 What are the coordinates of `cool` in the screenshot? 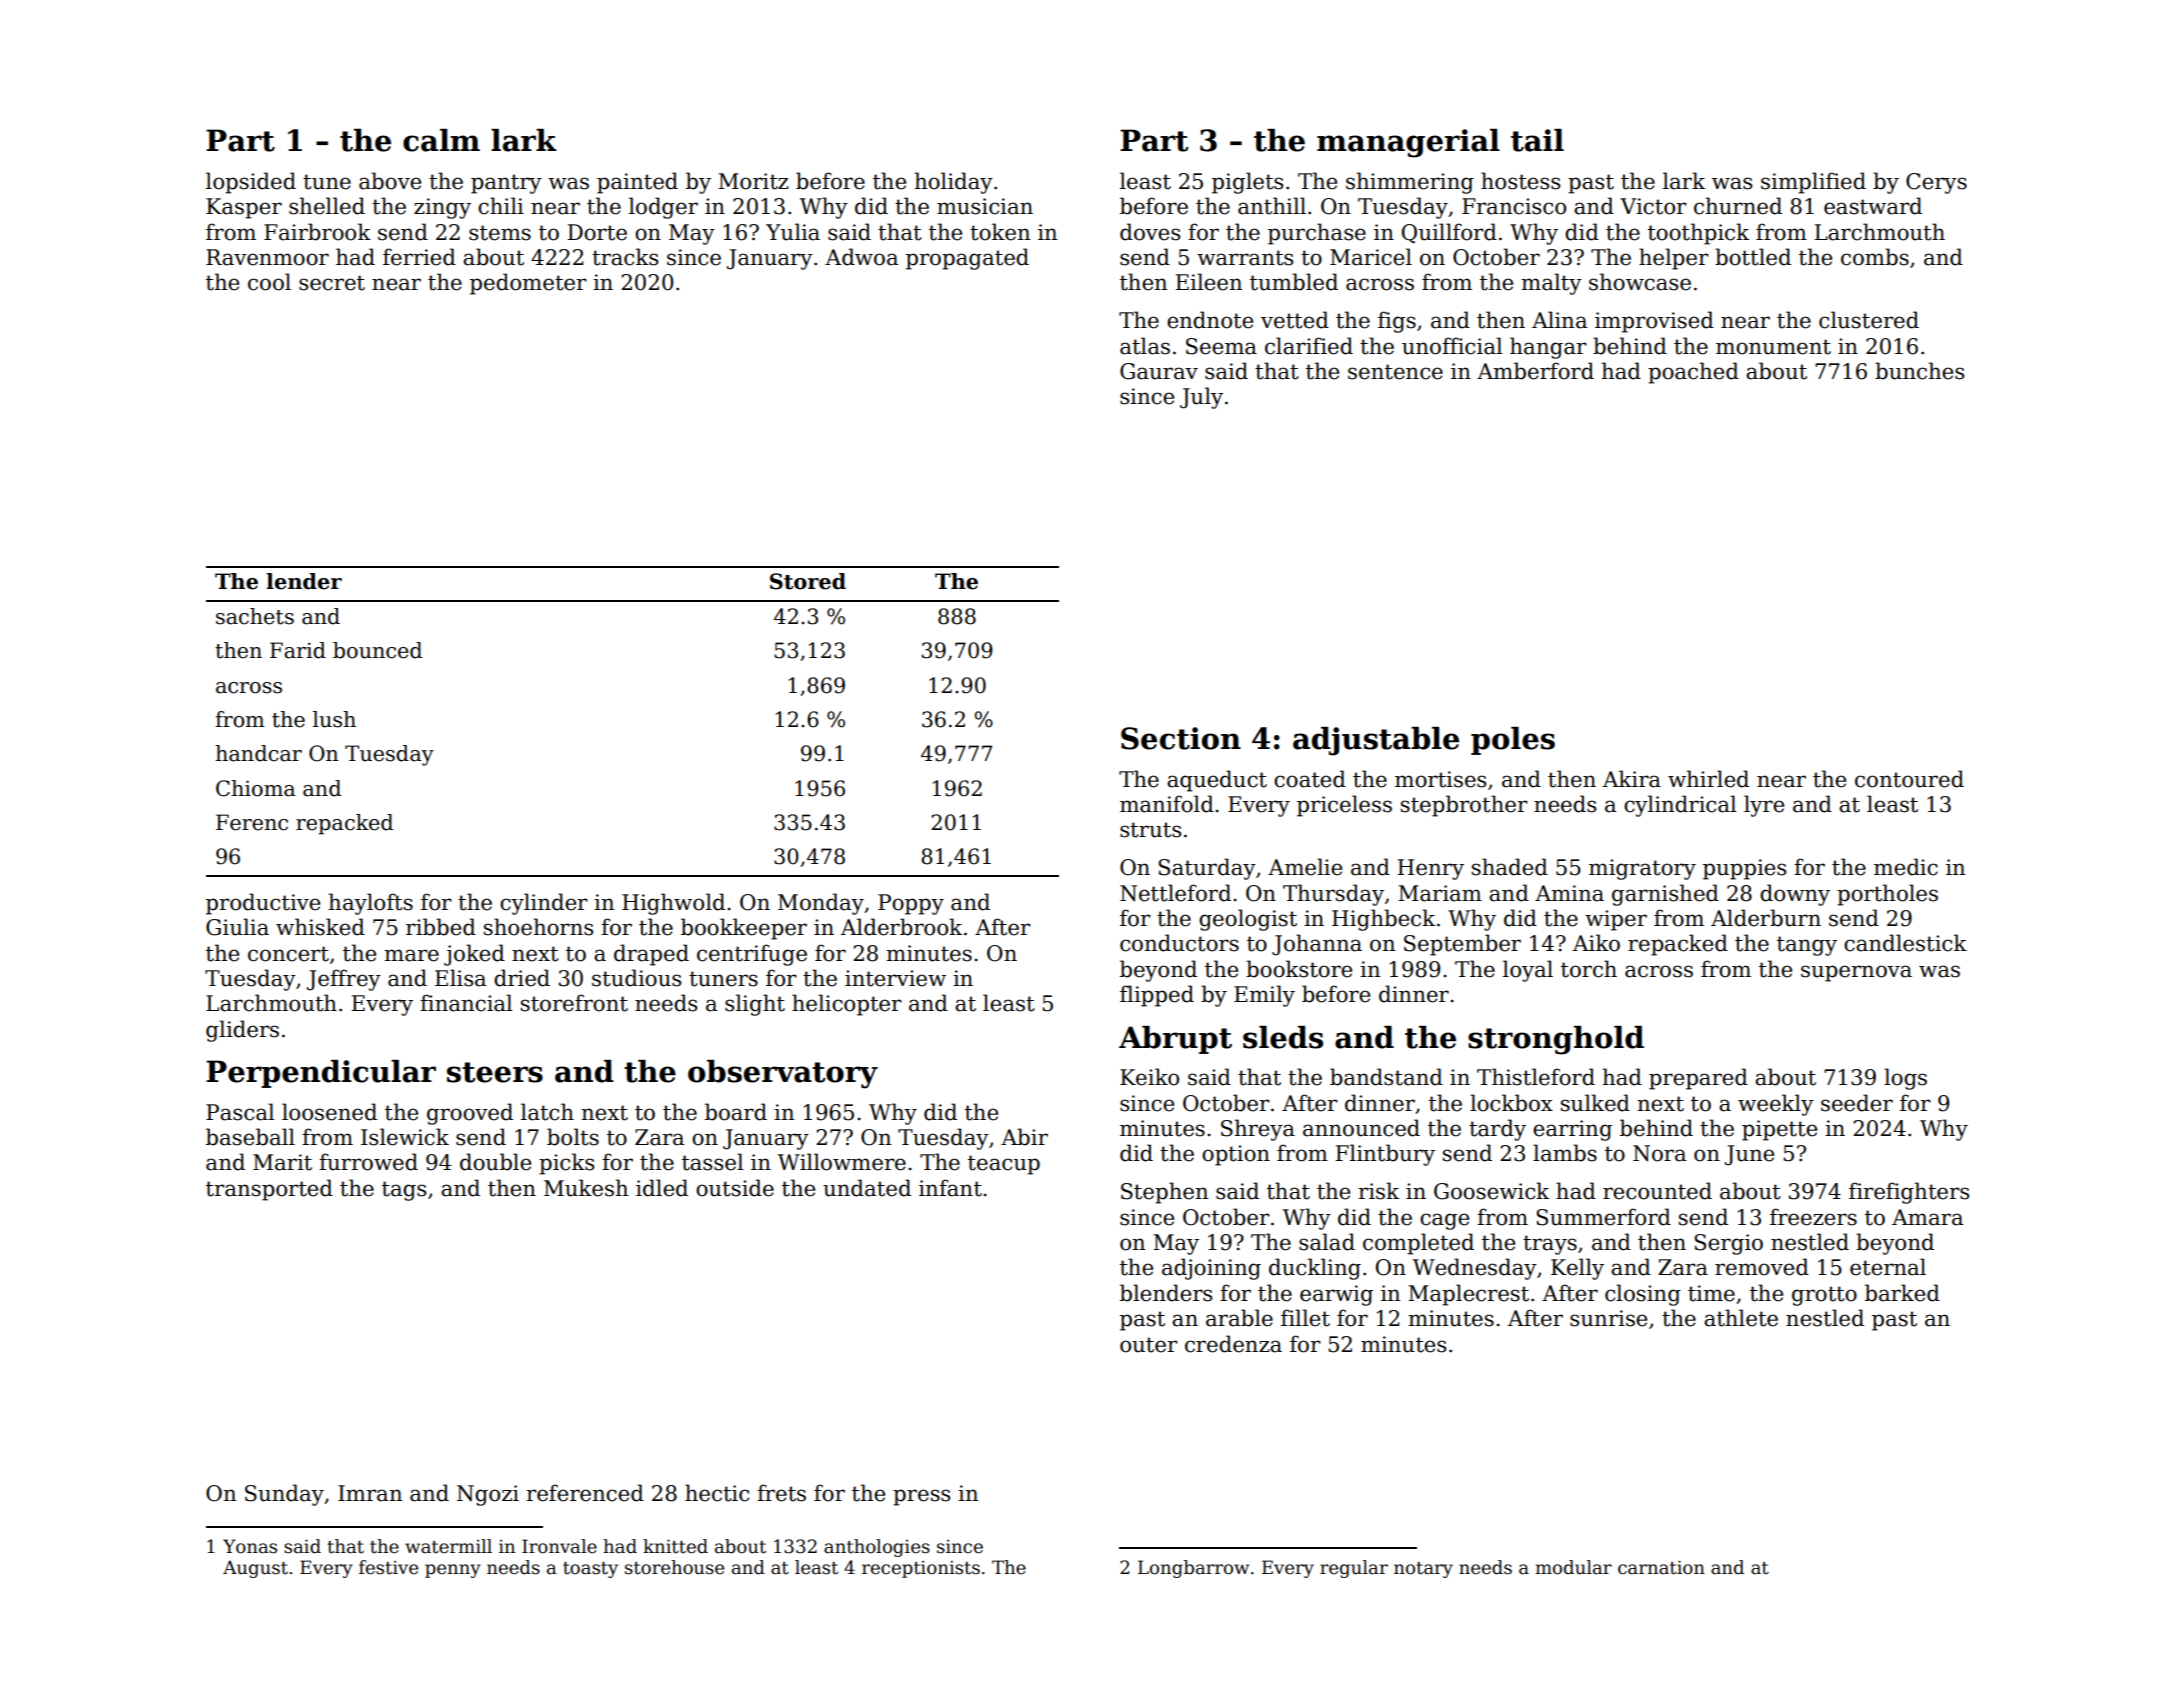 It's located at (269, 282).
